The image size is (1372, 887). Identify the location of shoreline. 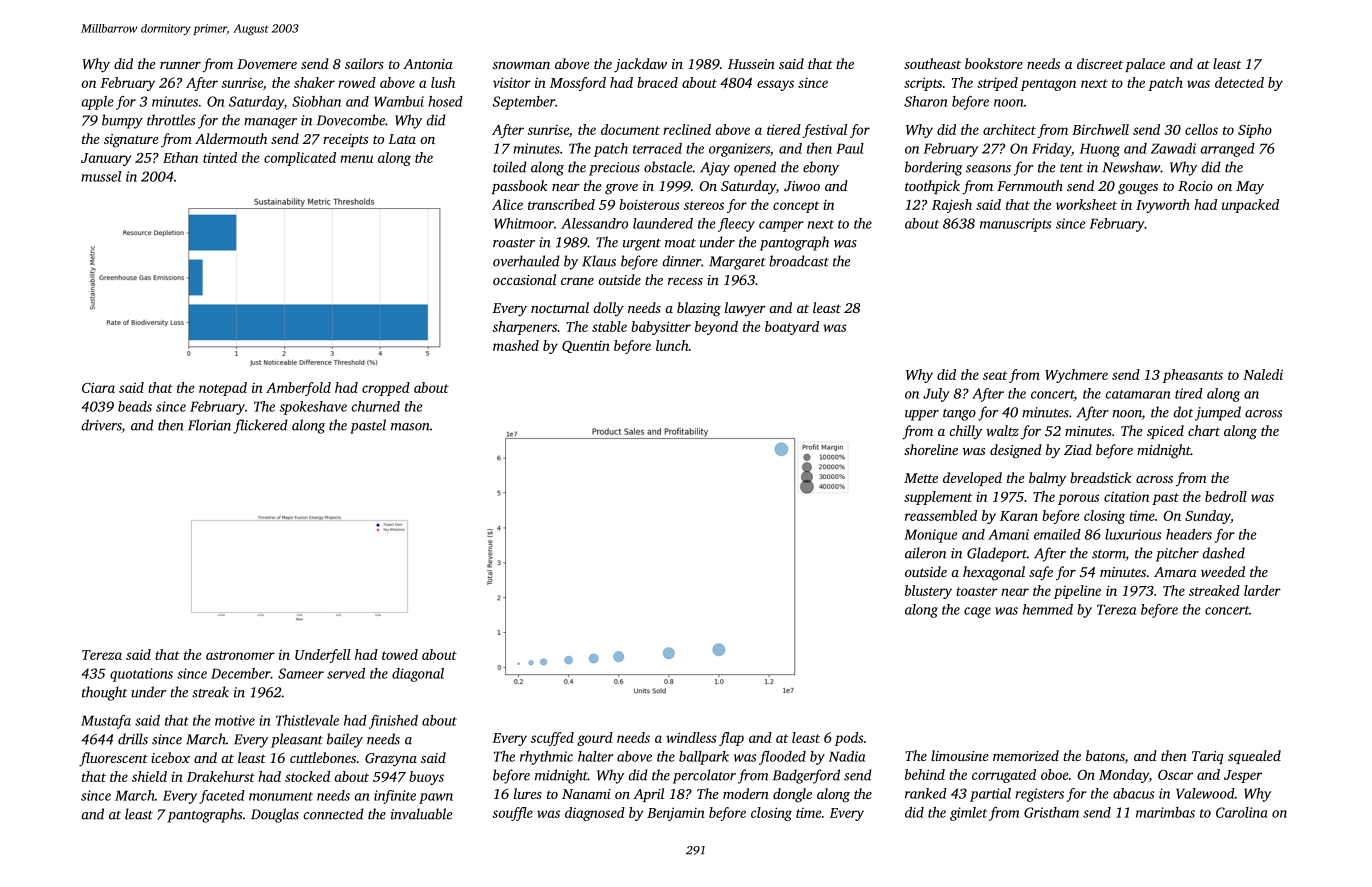
(931, 449).
